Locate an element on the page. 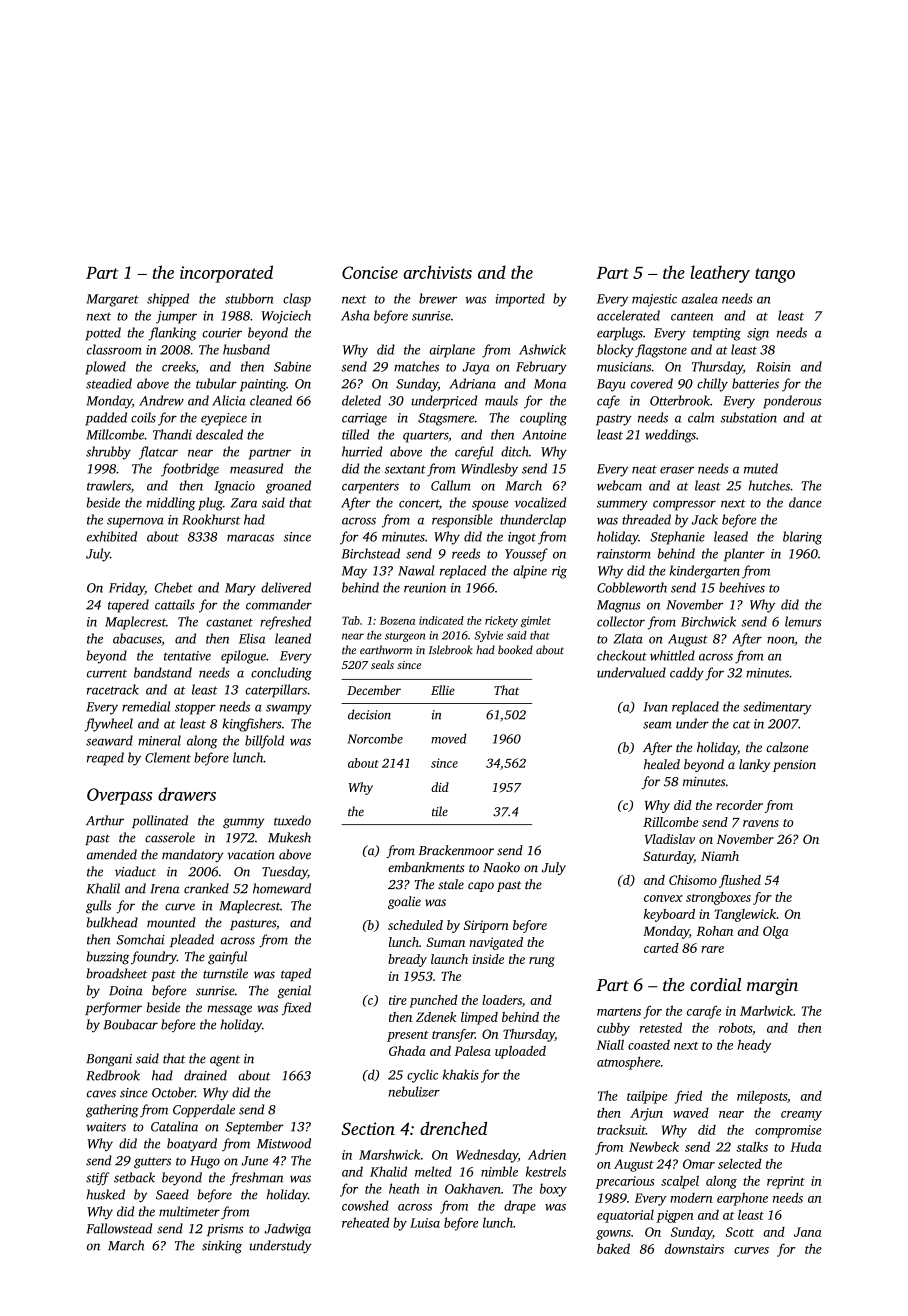 The width and height of the image is (908, 1316). Overpass is located at coordinates (119, 796).
